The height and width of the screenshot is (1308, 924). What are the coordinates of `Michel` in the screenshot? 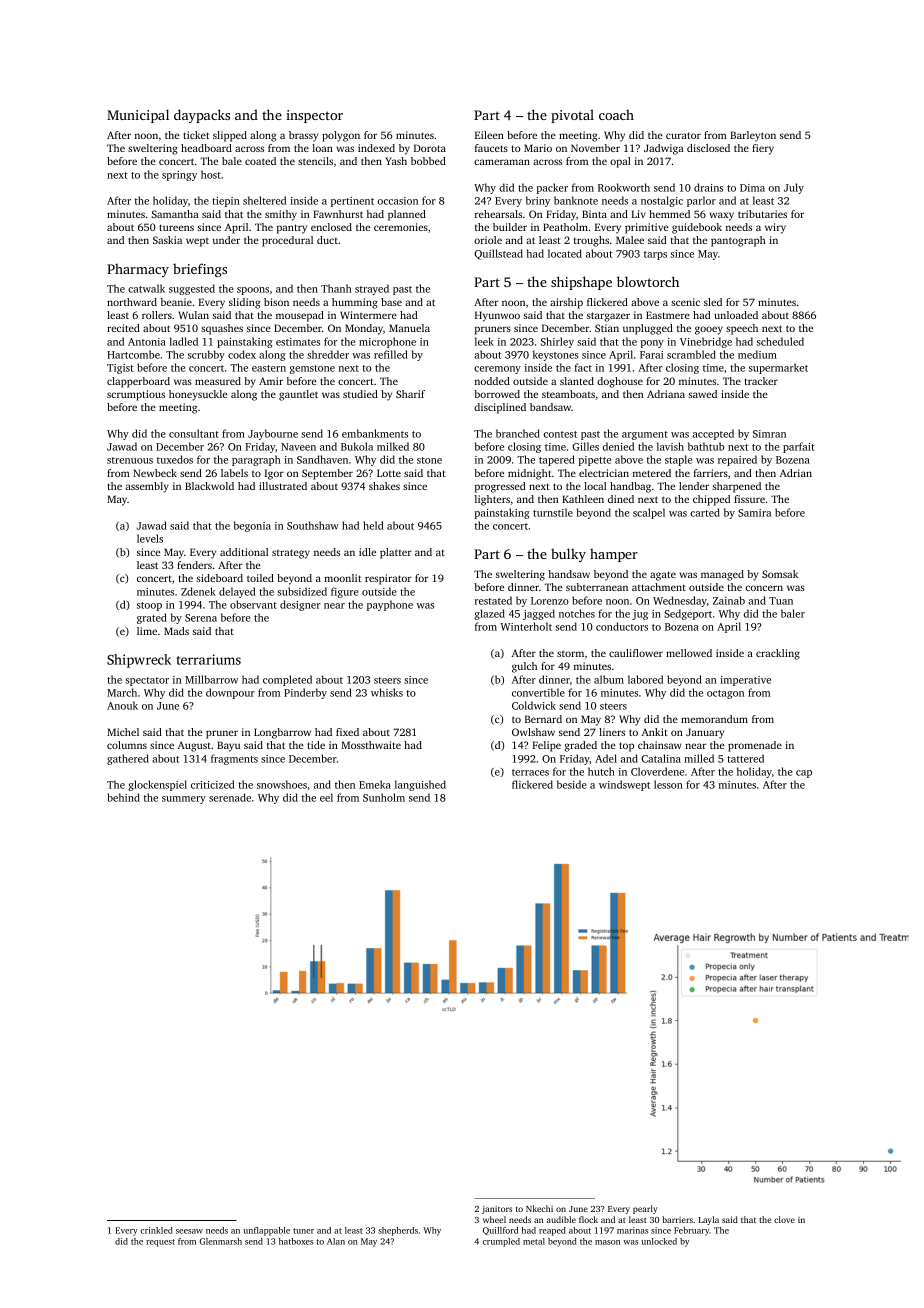 It's located at (123, 732).
